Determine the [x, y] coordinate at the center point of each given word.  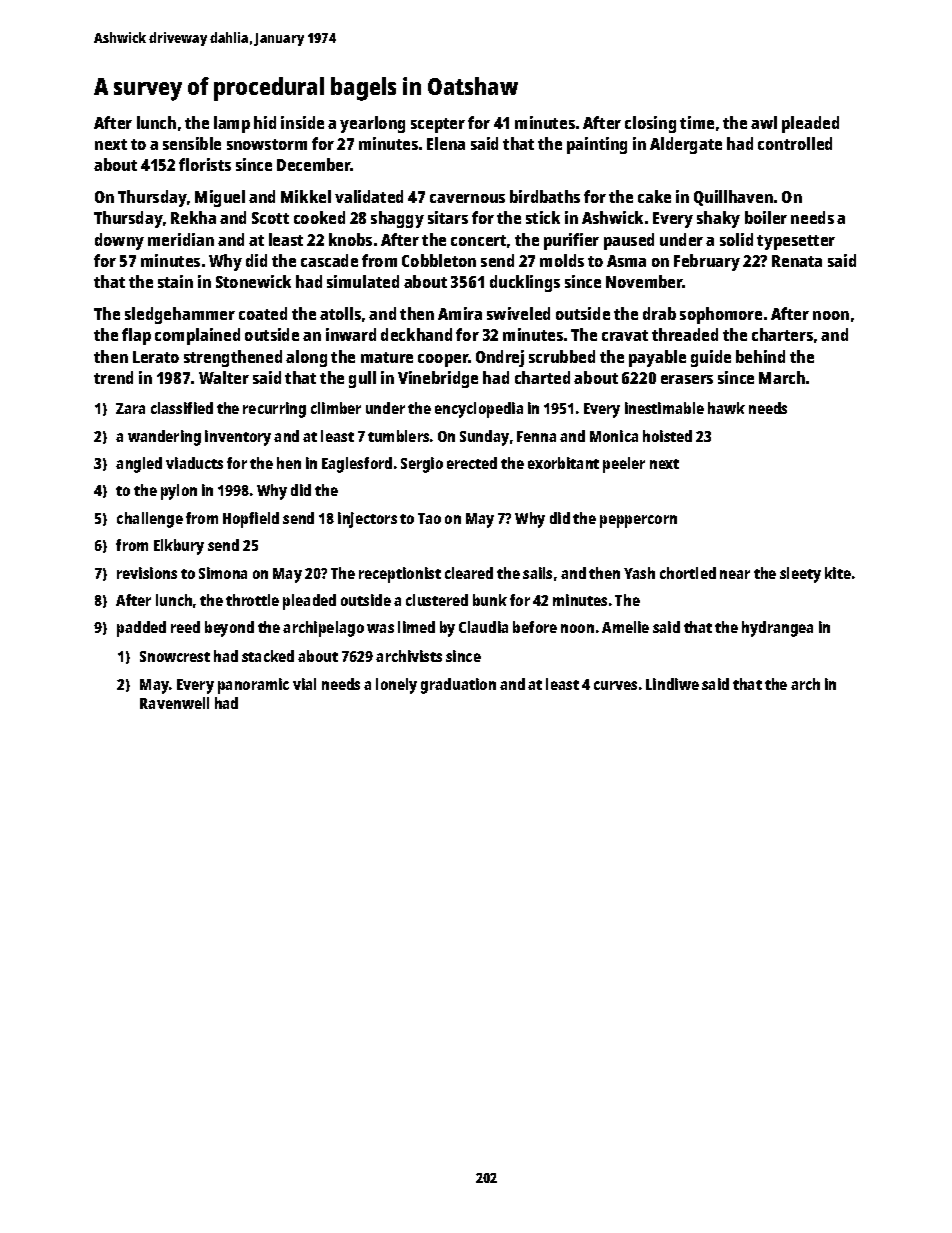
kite [838, 573]
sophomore [721, 315]
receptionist [400, 575]
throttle [252, 600]
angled [139, 465]
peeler [624, 465]
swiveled [518, 313]
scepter [438, 125]
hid [265, 122]
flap [136, 336]
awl [764, 122]
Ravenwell [174, 703]
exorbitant [563, 463]
